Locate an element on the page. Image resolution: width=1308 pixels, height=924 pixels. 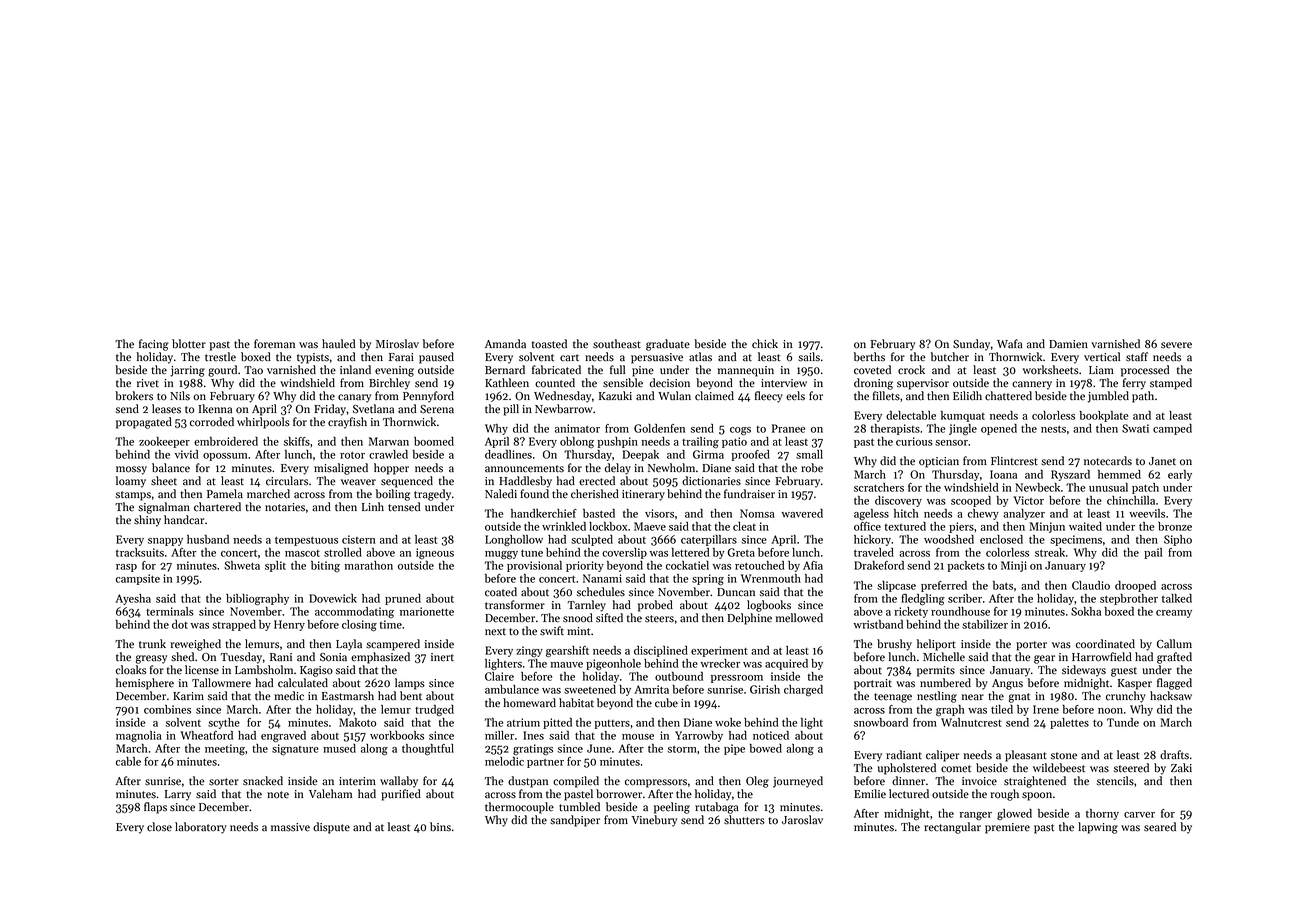
coordinated is located at coordinates (1105, 644).
